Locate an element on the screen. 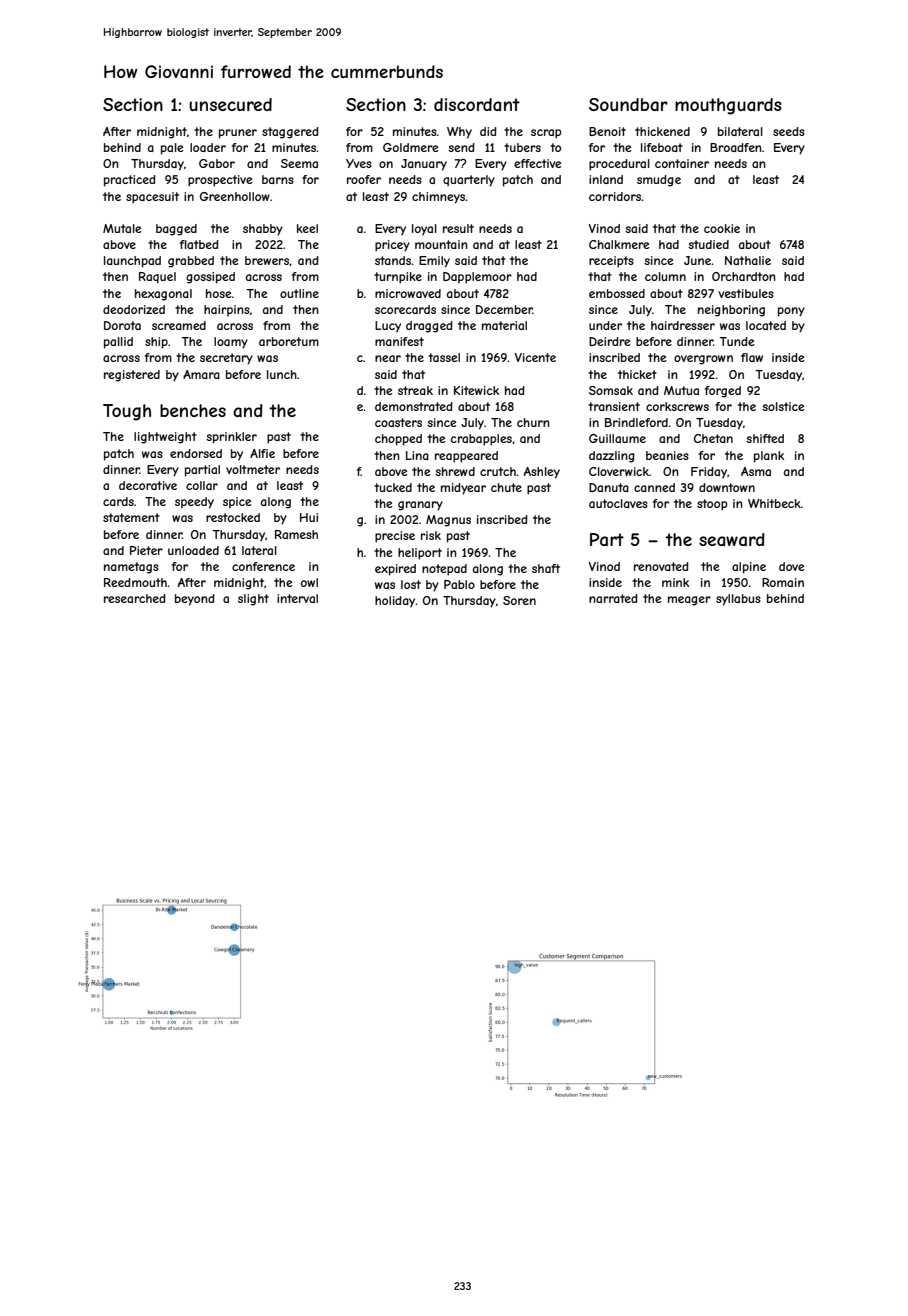 This screenshot has width=908, height=1316. unsecured is located at coordinates (230, 104).
